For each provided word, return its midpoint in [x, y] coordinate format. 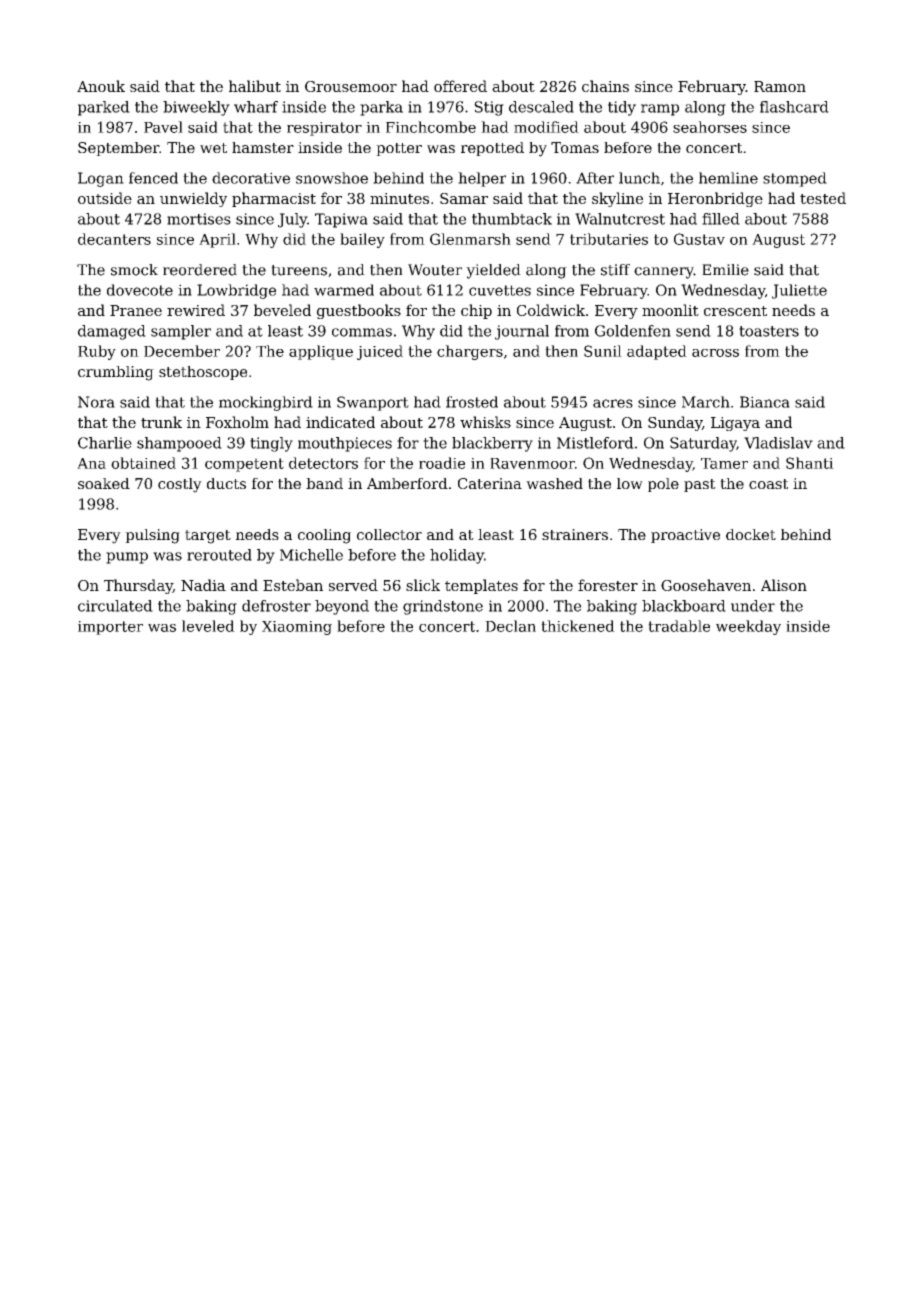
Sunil [603, 351]
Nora [96, 402]
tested [823, 198]
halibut [255, 86]
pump [127, 558]
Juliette [799, 291]
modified [546, 127]
